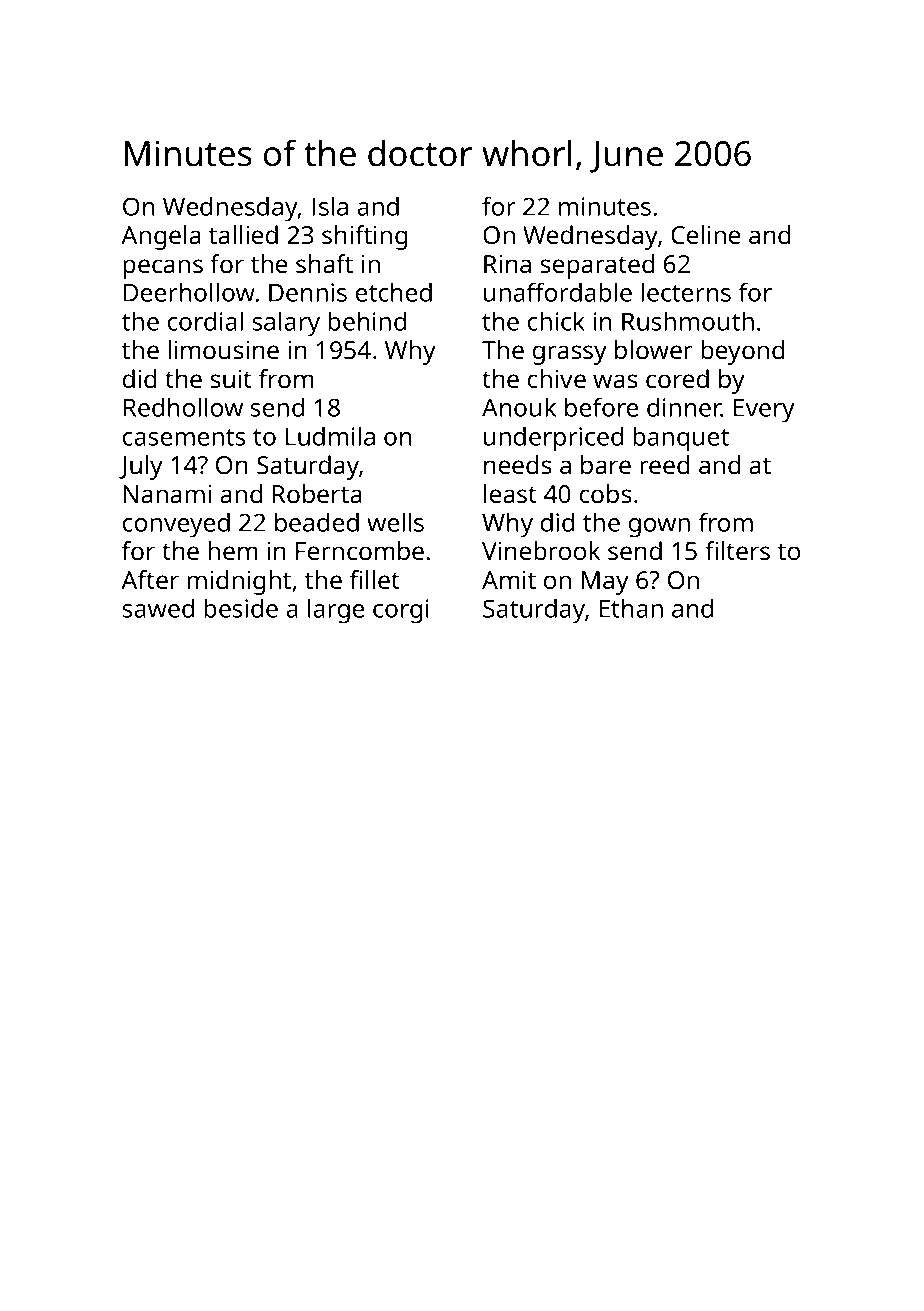 The height and width of the page is (1311, 924). Describe the element at coordinates (161, 237) in the page. I see `Angela` at that location.
